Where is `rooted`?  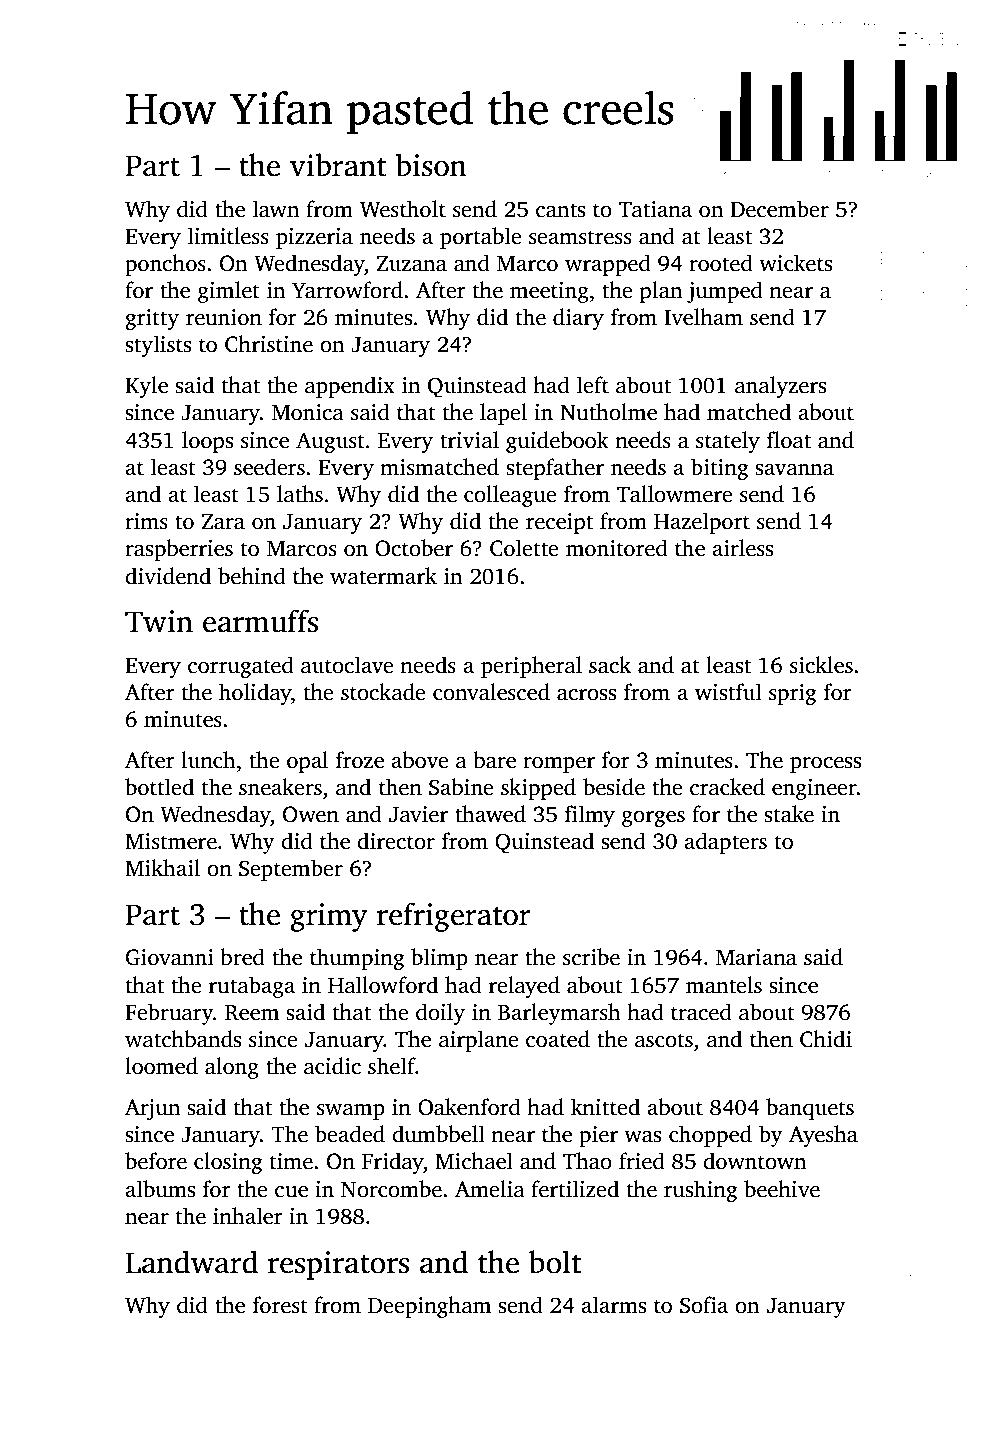 rooted is located at coordinates (721, 263).
